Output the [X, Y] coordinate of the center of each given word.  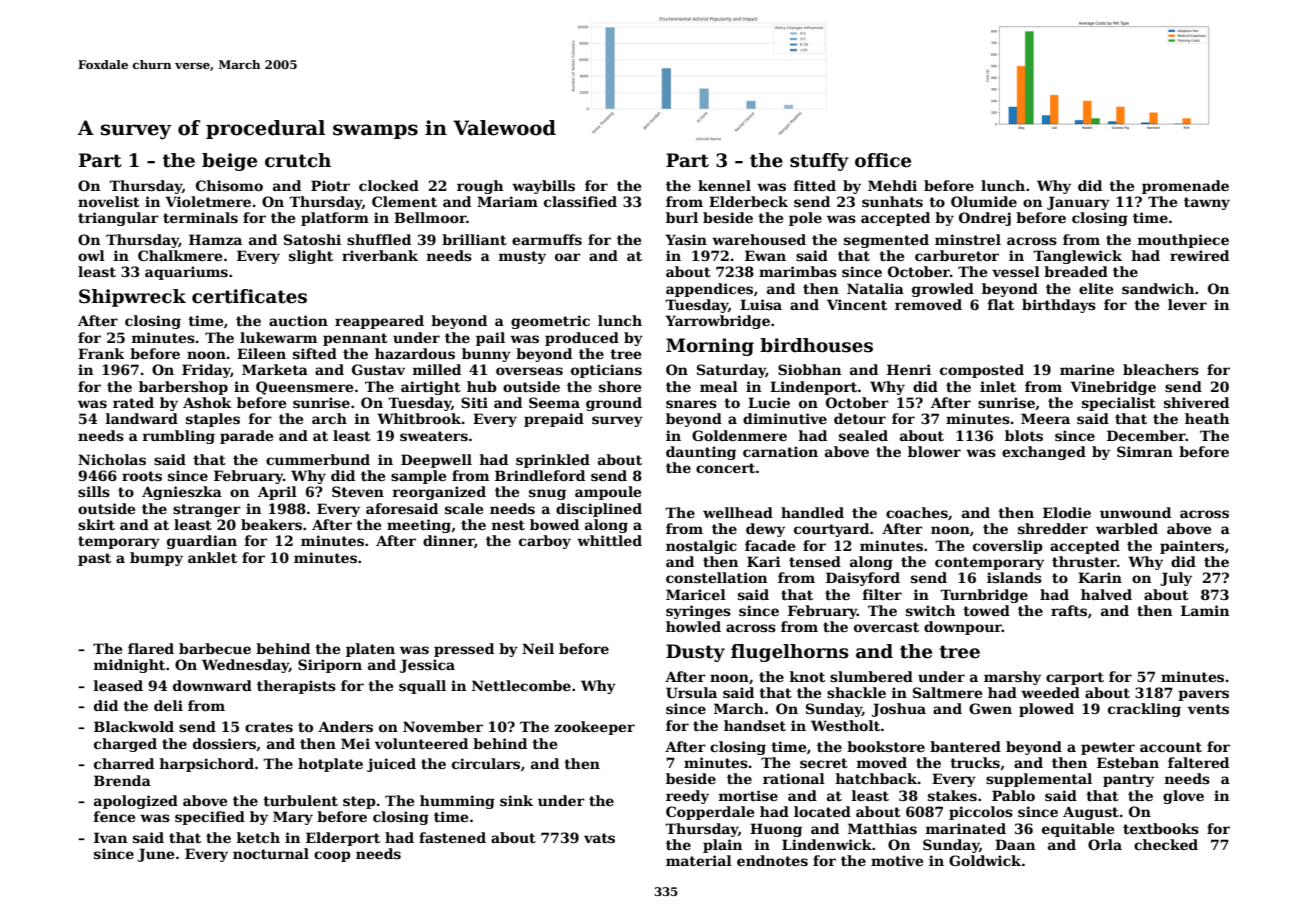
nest [508, 525]
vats [599, 838]
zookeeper [594, 728]
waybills [543, 187]
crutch [298, 160]
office [883, 160]
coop [332, 856]
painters [1192, 547]
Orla [1105, 844]
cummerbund [318, 459]
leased [118, 685]
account [1171, 747]
